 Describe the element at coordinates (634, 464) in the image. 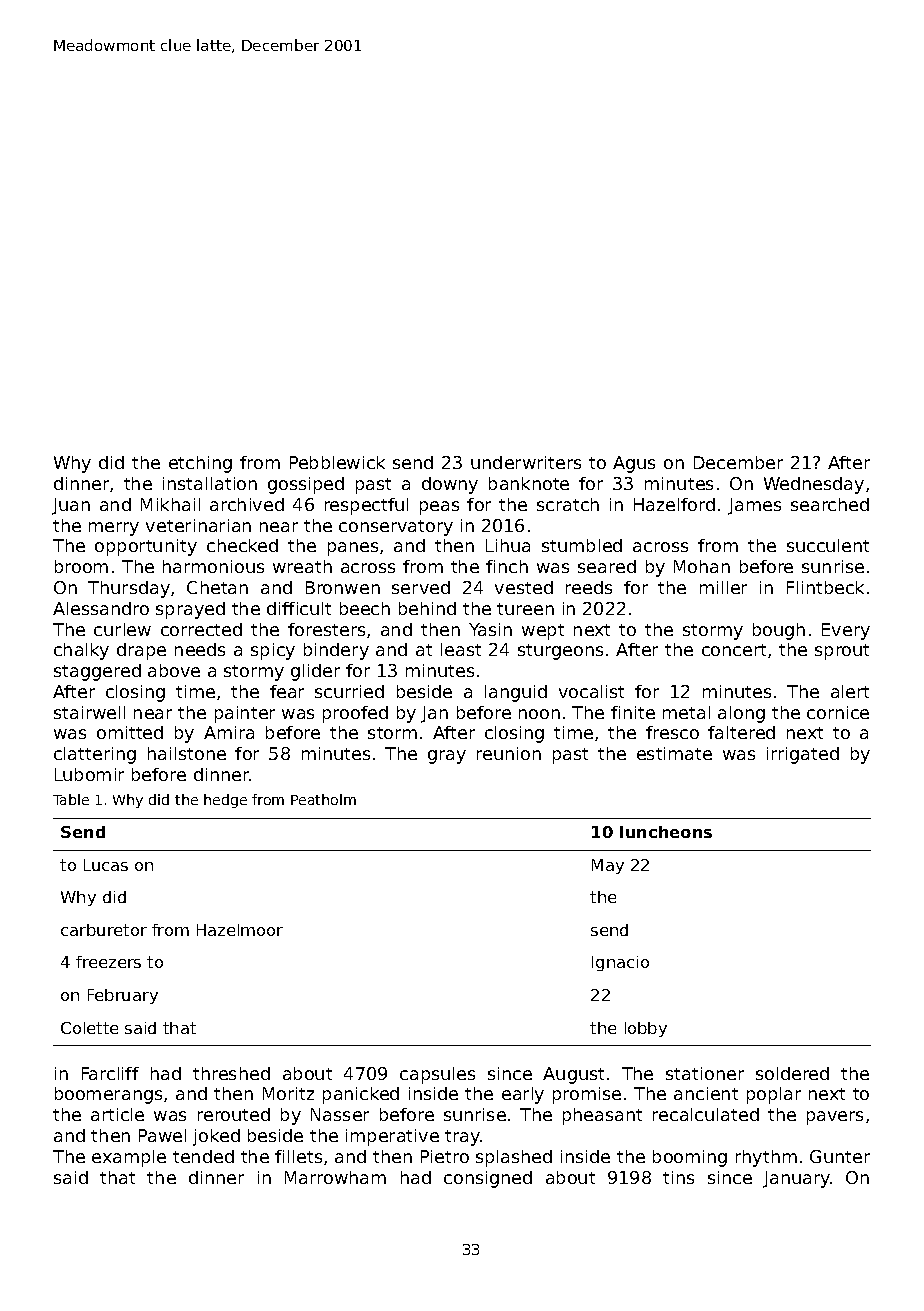

I see `Agus` at that location.
